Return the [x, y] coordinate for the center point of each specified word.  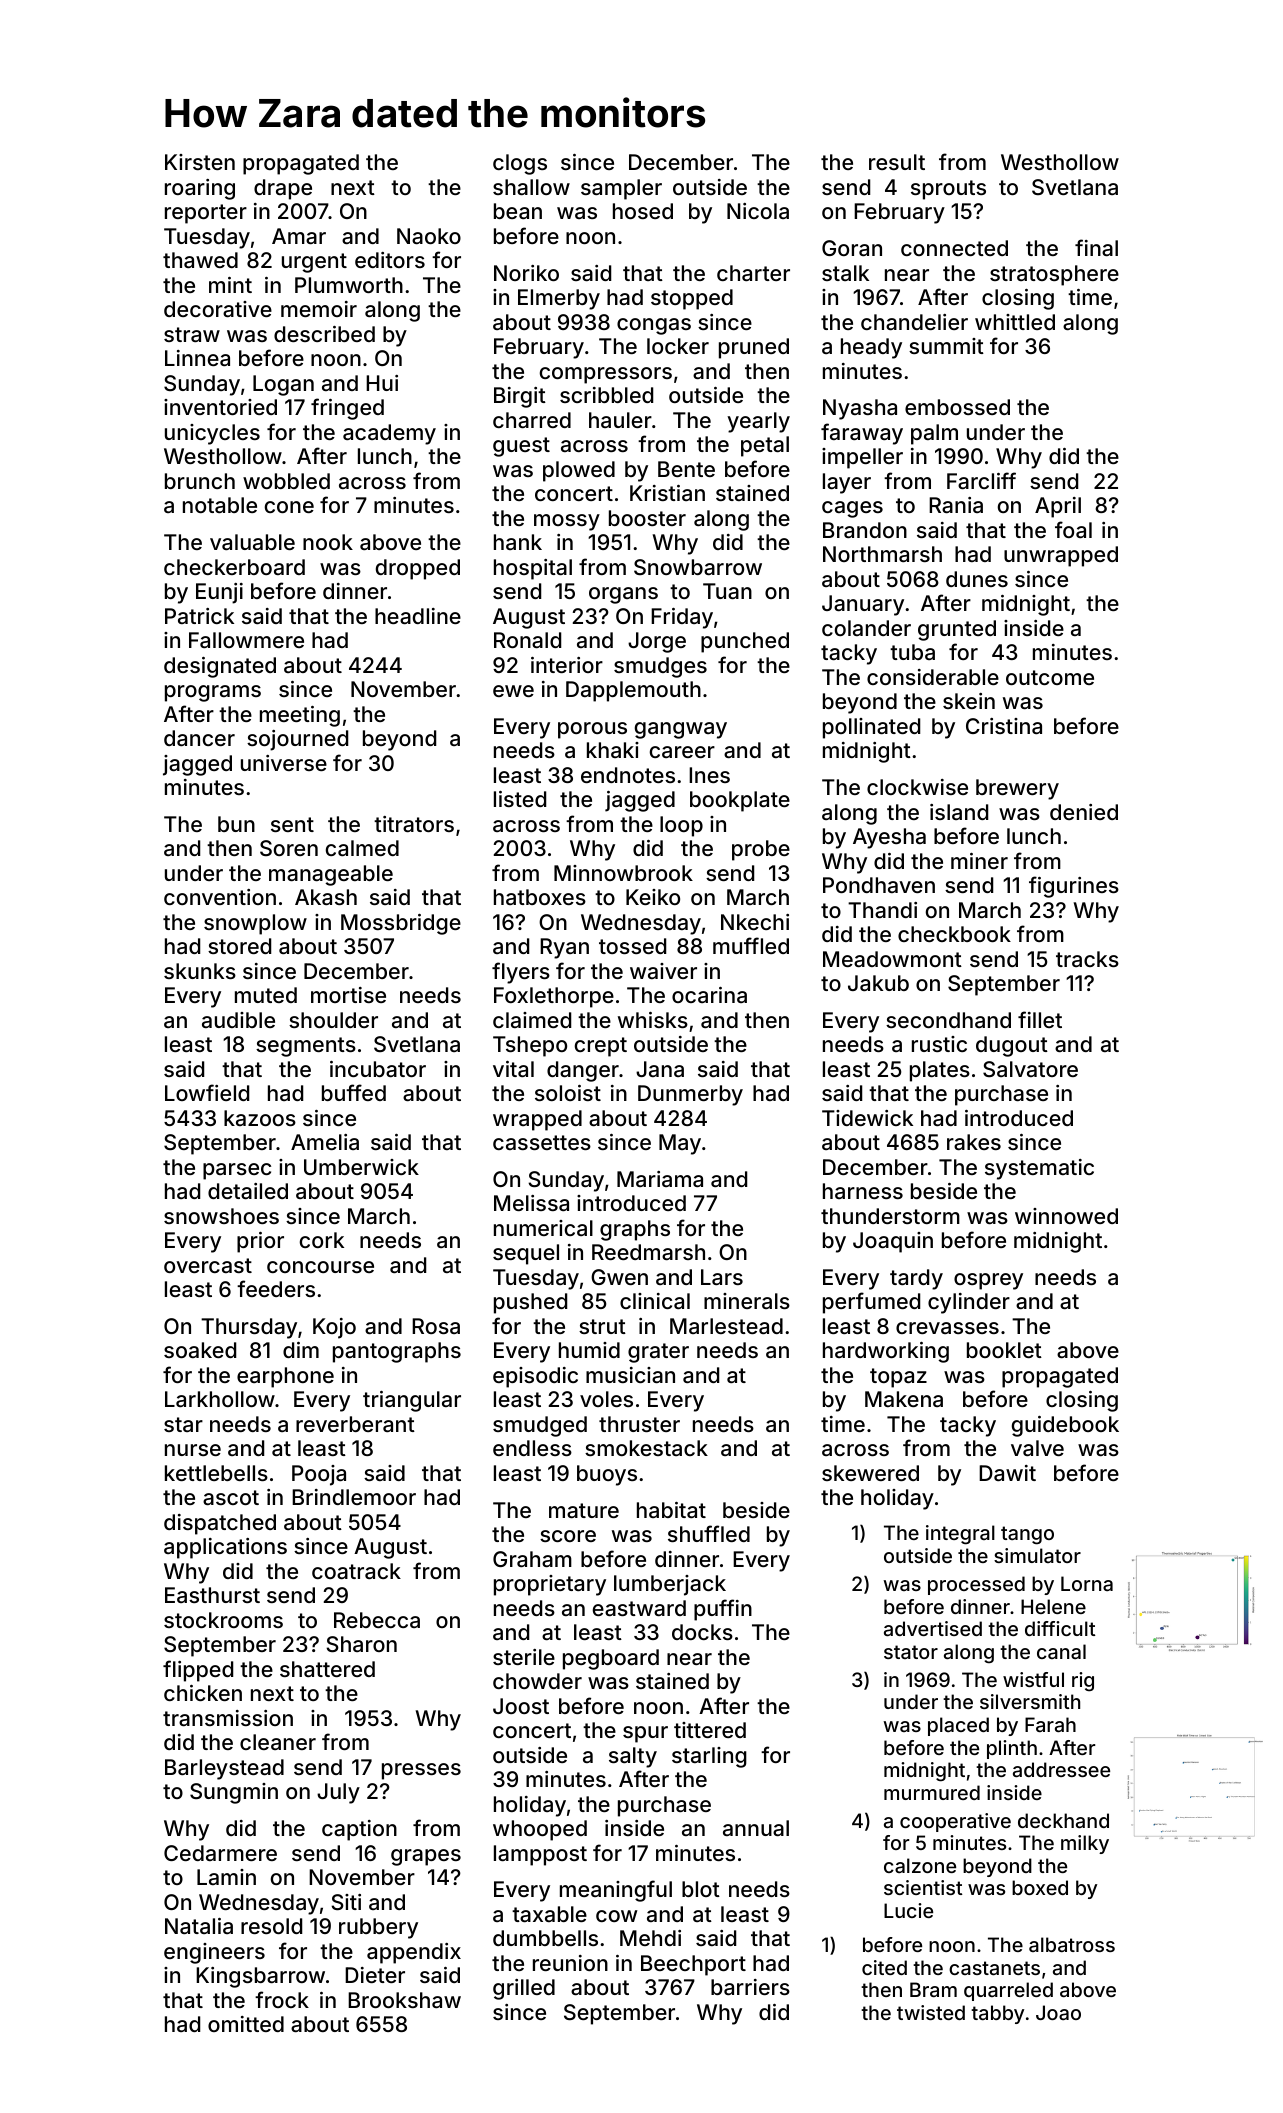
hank [518, 542]
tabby [997, 2014]
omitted [246, 2024]
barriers [750, 1987]
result [897, 162]
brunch [200, 481]
